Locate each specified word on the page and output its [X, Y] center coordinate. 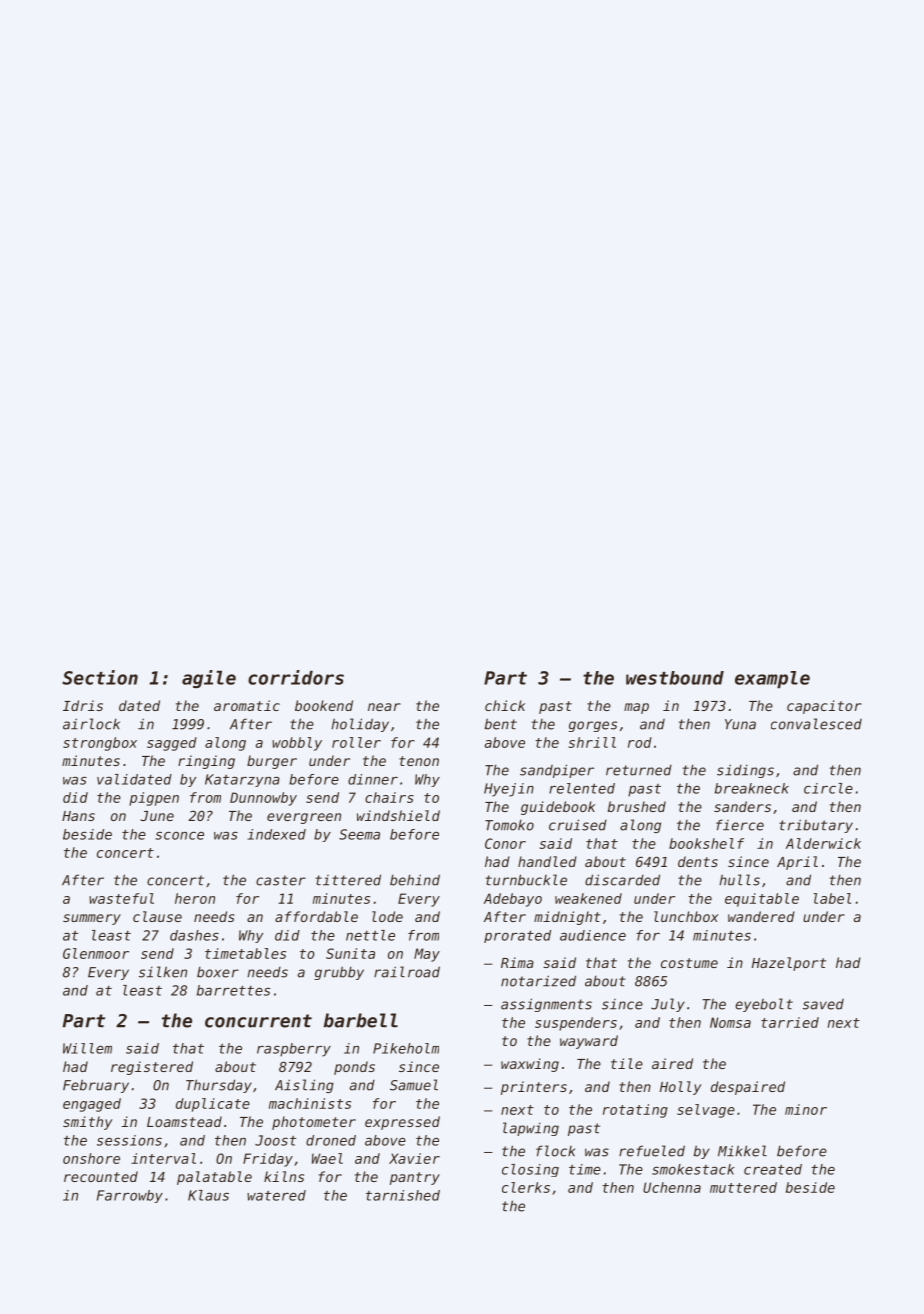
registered [152, 1068]
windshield [398, 815]
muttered [743, 1187]
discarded [622, 880]
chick [505, 705]
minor [806, 1109]
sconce [179, 836]
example [772, 680]
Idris [83, 705]
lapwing [531, 1129]
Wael [327, 1158]
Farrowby [130, 1196]
